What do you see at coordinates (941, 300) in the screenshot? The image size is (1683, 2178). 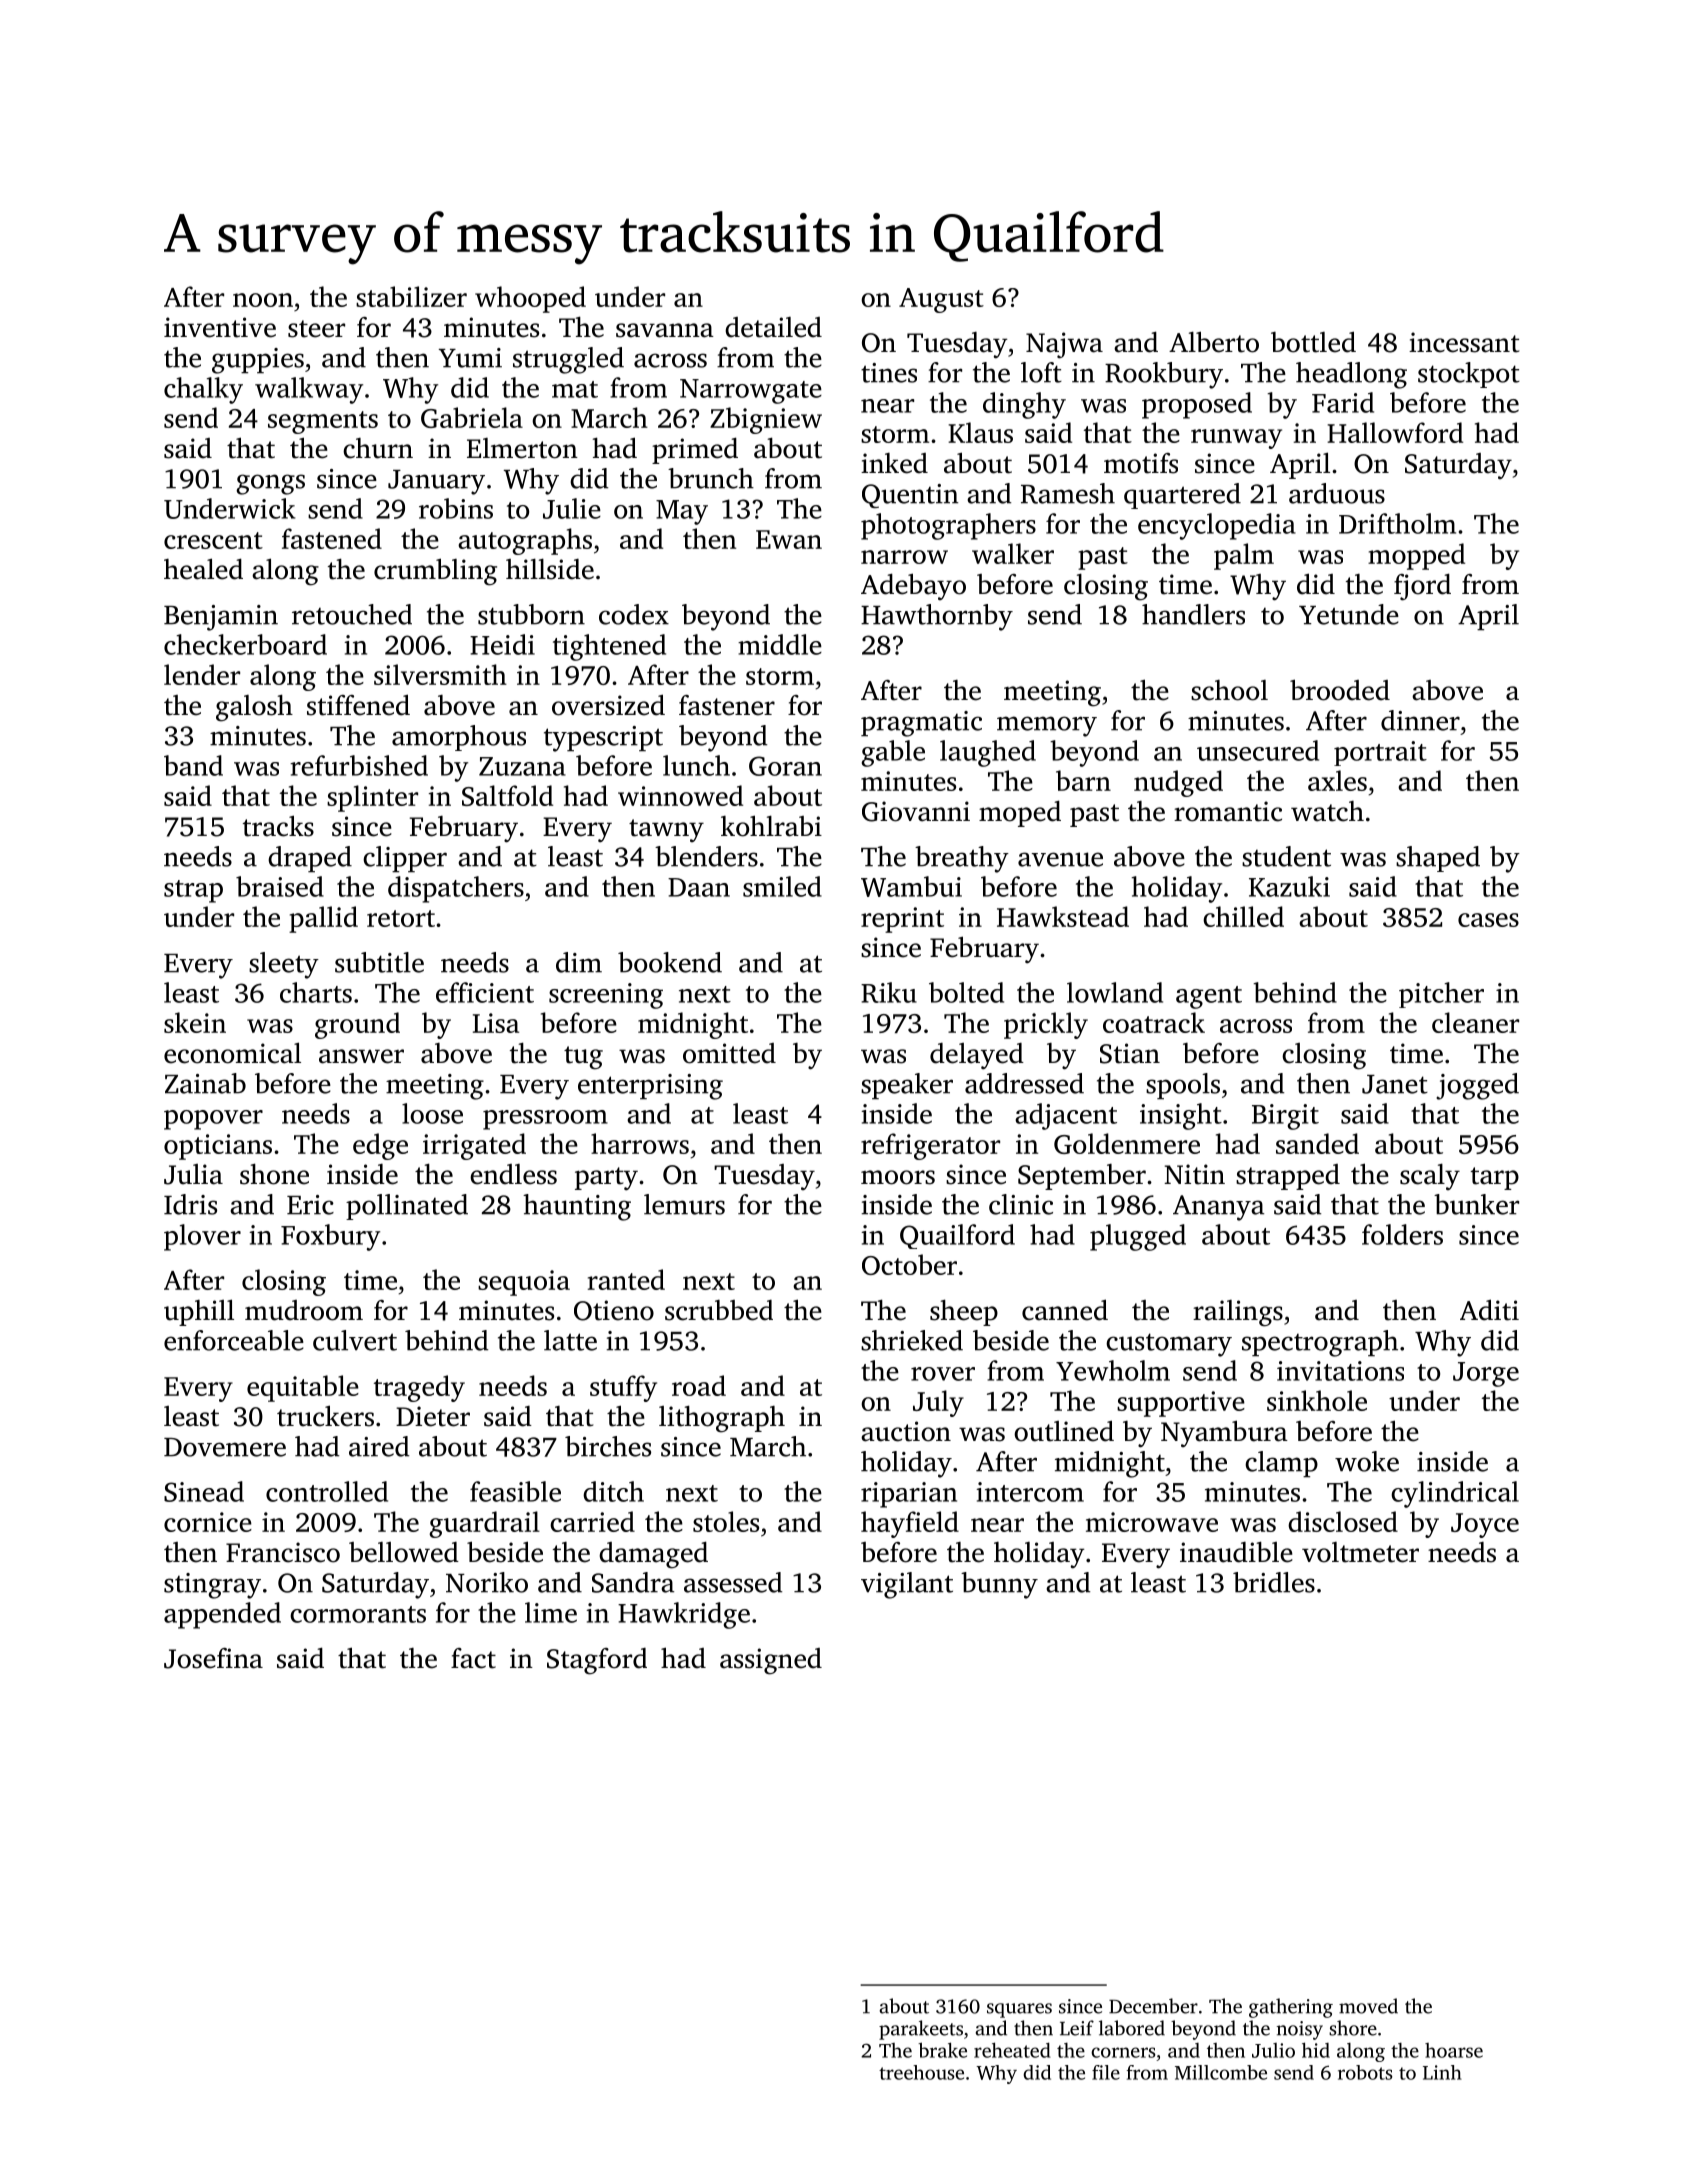 I see `August` at bounding box center [941, 300].
